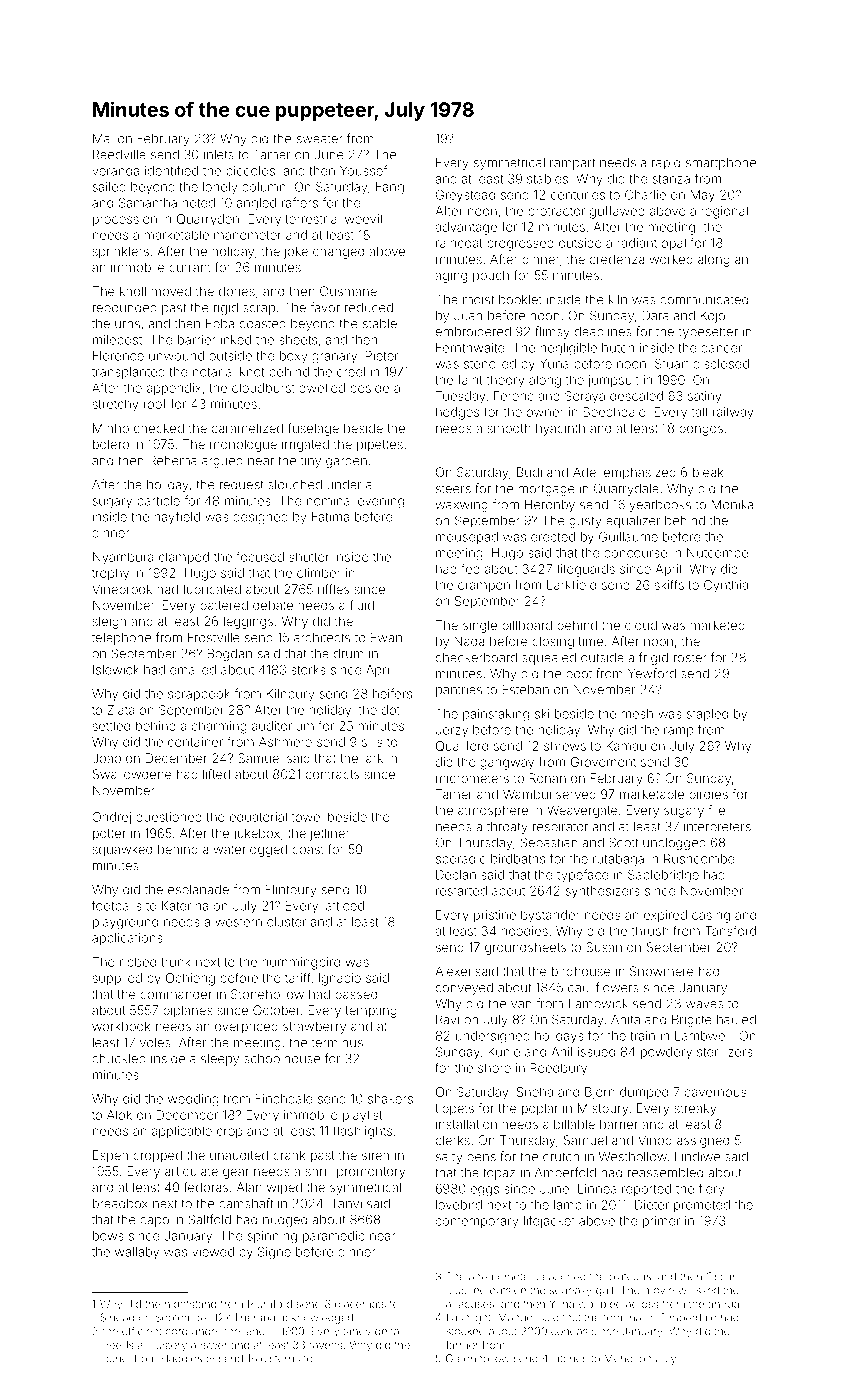  What do you see at coordinates (708, 794) in the document?
I see `birdies` at bounding box center [708, 794].
